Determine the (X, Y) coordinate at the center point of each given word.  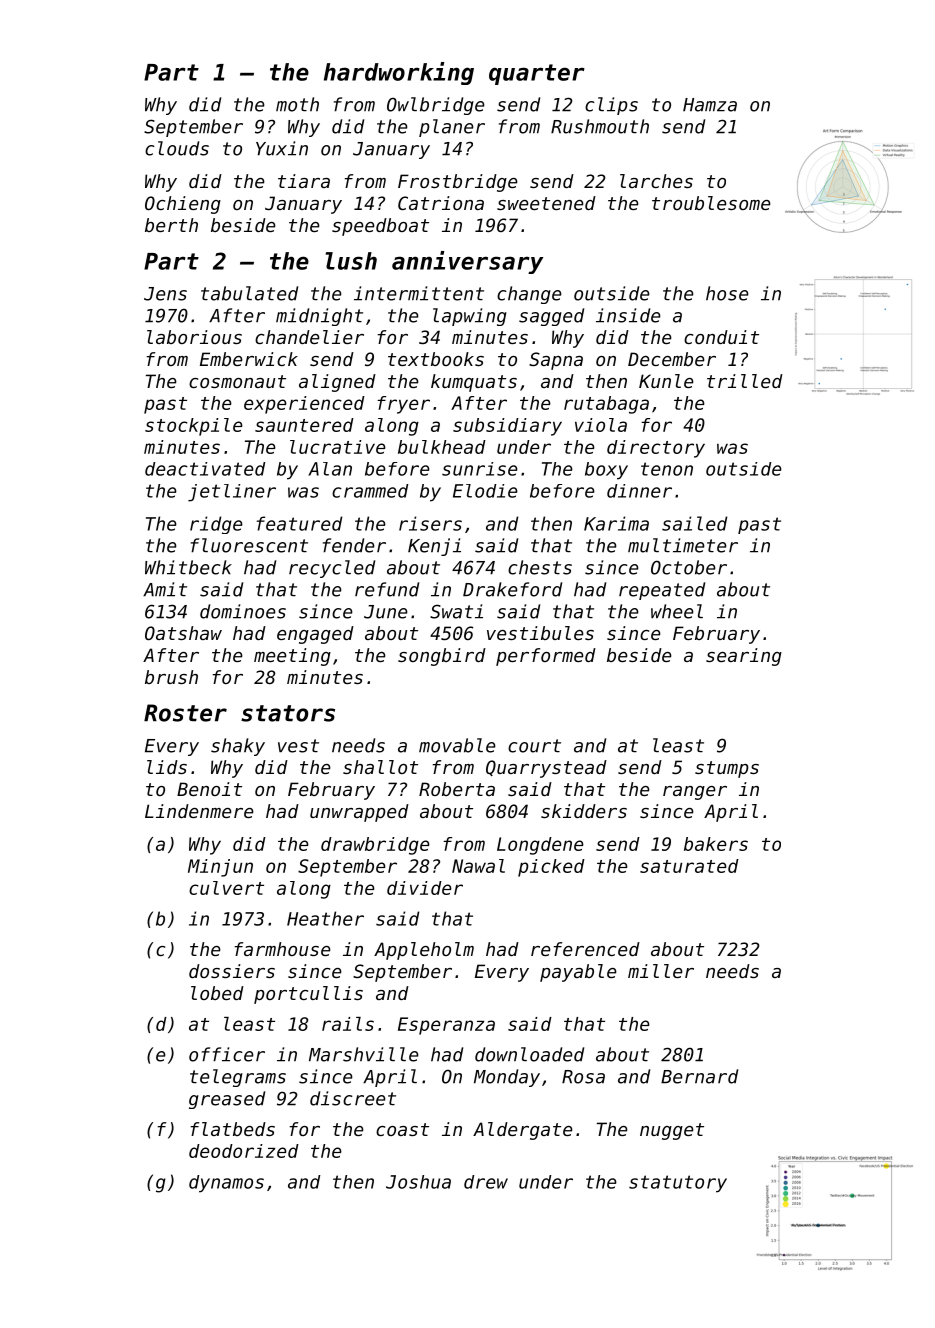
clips (611, 106)
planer (452, 128)
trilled (745, 381)
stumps (727, 769)
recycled (332, 569)
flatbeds (233, 1129)
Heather (325, 918)
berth (171, 225)
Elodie (485, 491)
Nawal (478, 866)
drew (486, 1182)
